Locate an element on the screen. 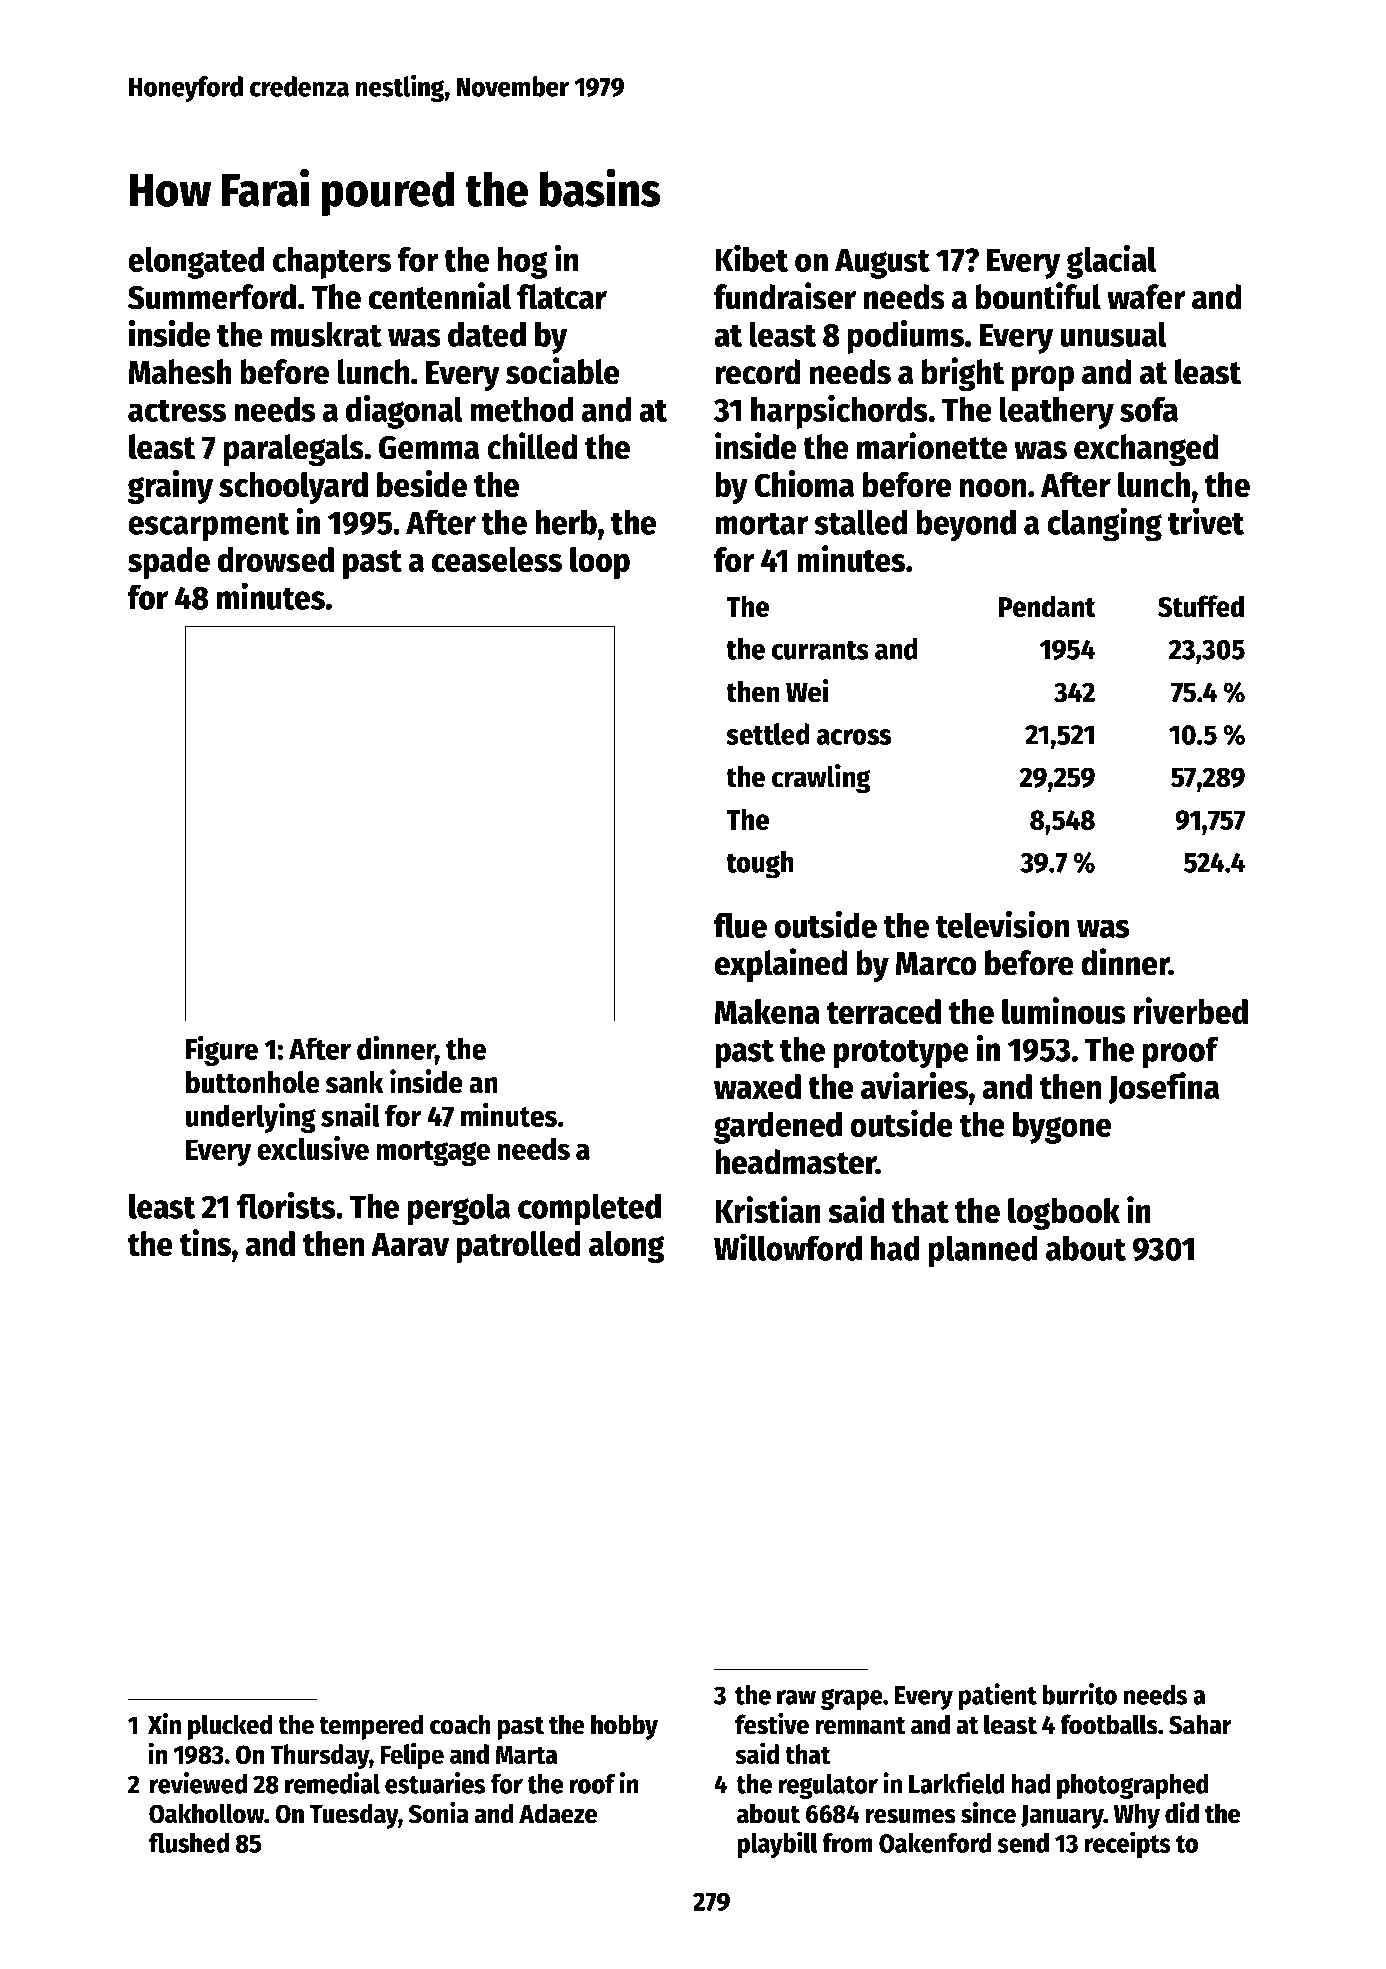  logbook is located at coordinates (1064, 1214).
